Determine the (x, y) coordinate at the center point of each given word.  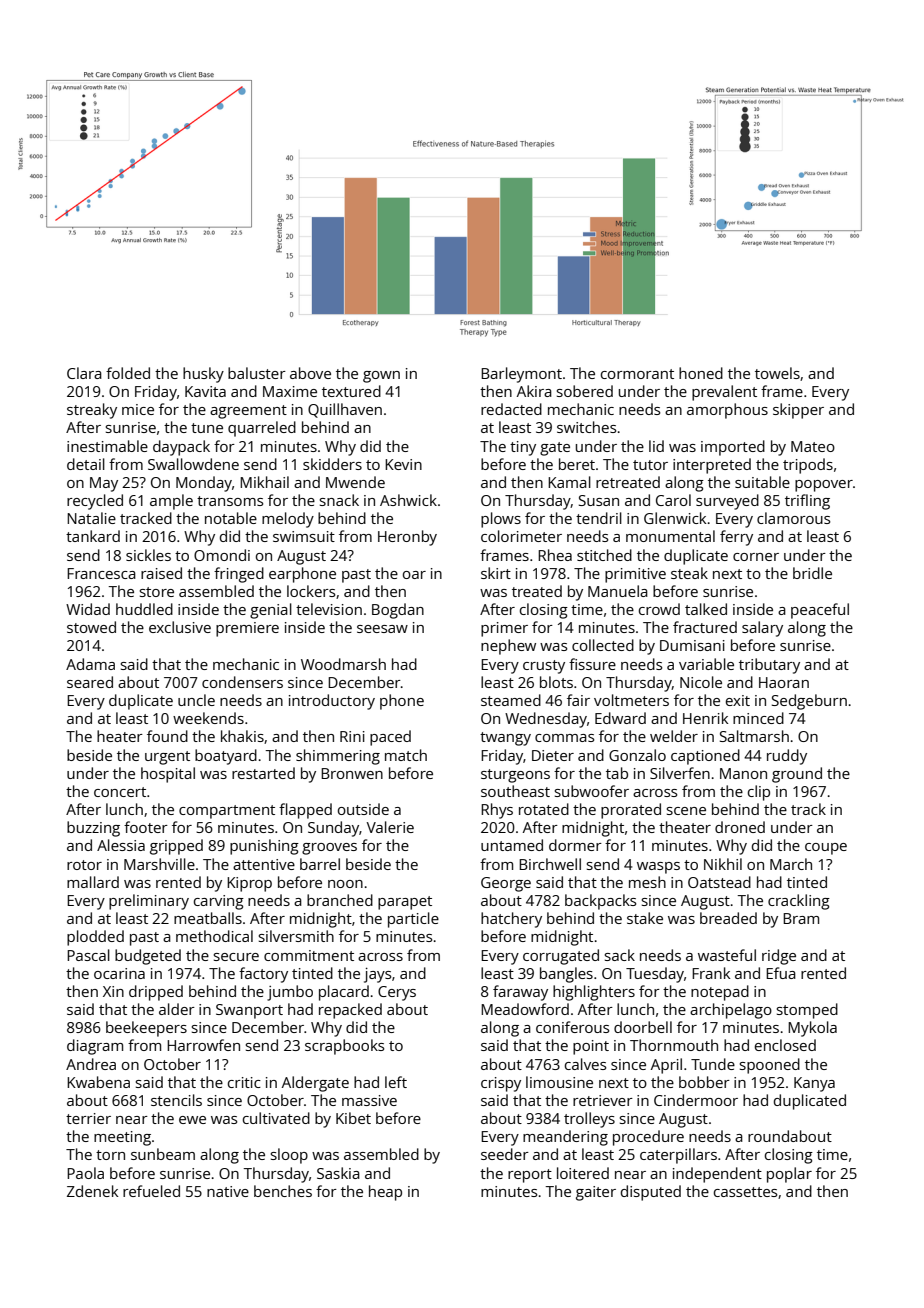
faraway (520, 993)
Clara (84, 373)
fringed (239, 575)
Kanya (814, 1084)
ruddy (787, 757)
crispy (501, 1084)
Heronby (407, 538)
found (167, 736)
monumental (670, 536)
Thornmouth (674, 1045)
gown (381, 377)
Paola (85, 1173)
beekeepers (146, 1029)
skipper (798, 411)
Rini (352, 736)
